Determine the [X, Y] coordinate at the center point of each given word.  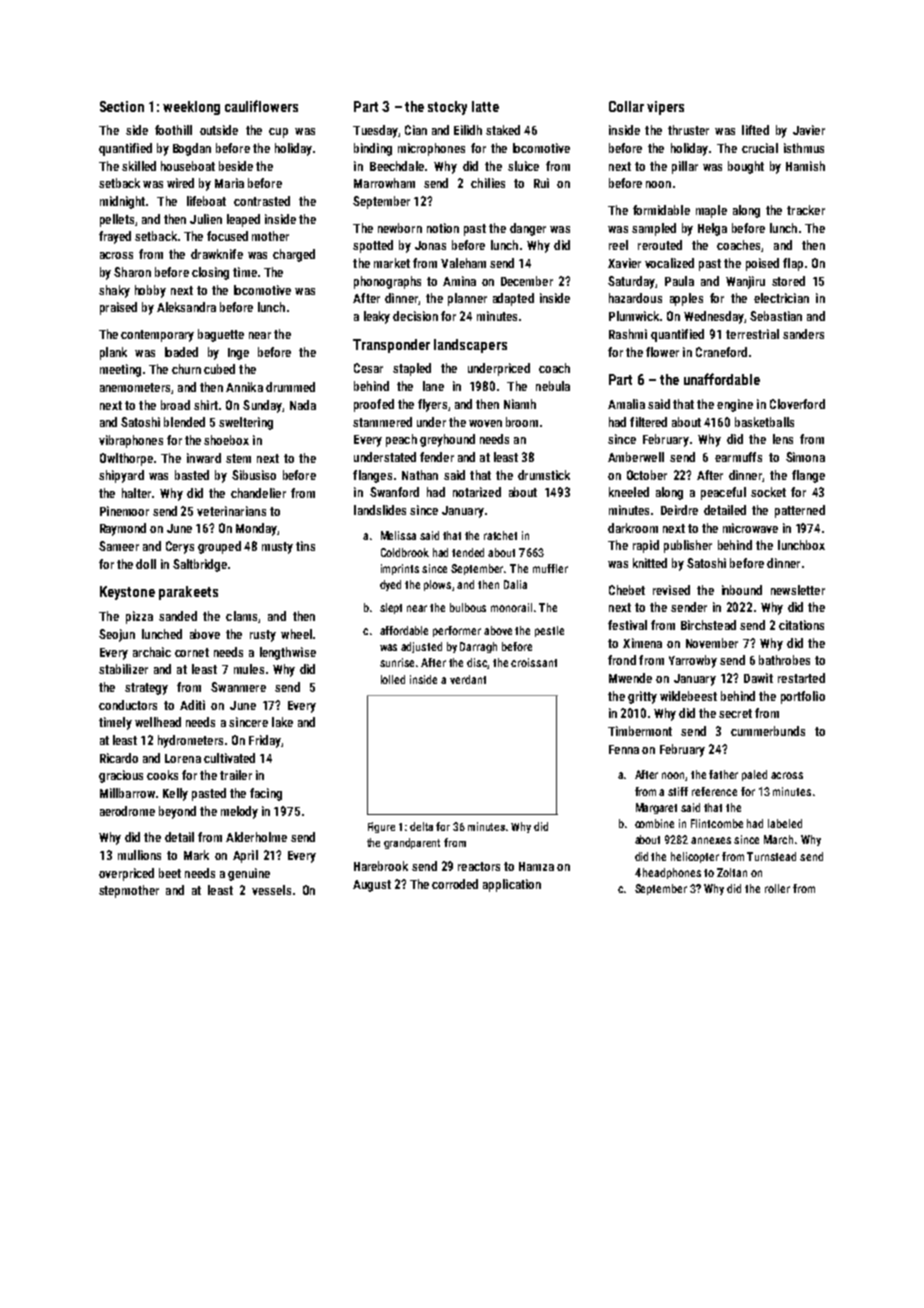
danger [528, 229]
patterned [800, 511]
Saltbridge [200, 565]
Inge [238, 354]
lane [433, 386]
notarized [477, 492]
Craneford [721, 352]
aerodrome [127, 811]
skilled [139, 166]
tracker [806, 210]
